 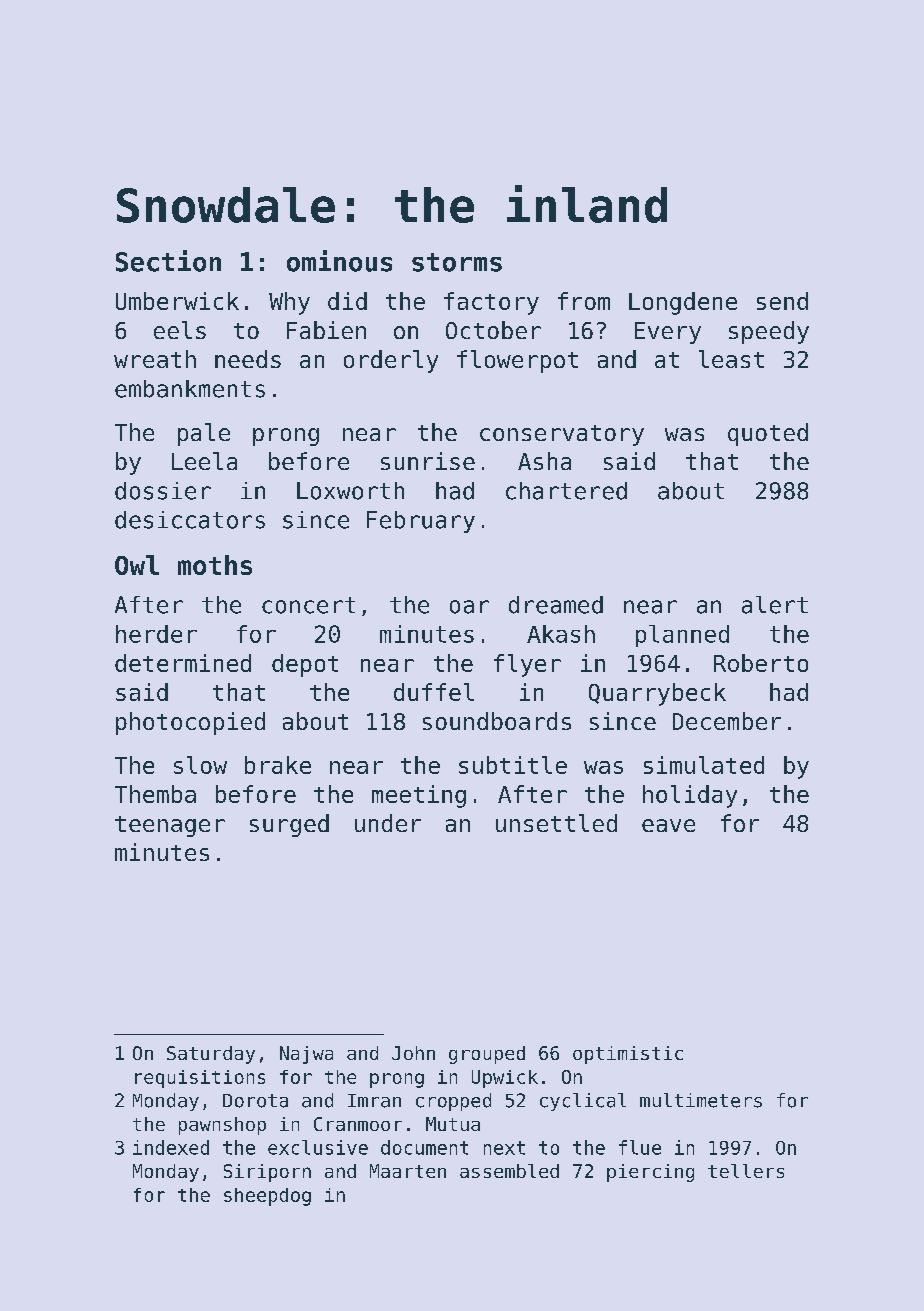 What do you see at coordinates (527, 665) in the screenshot?
I see `flyer` at bounding box center [527, 665].
